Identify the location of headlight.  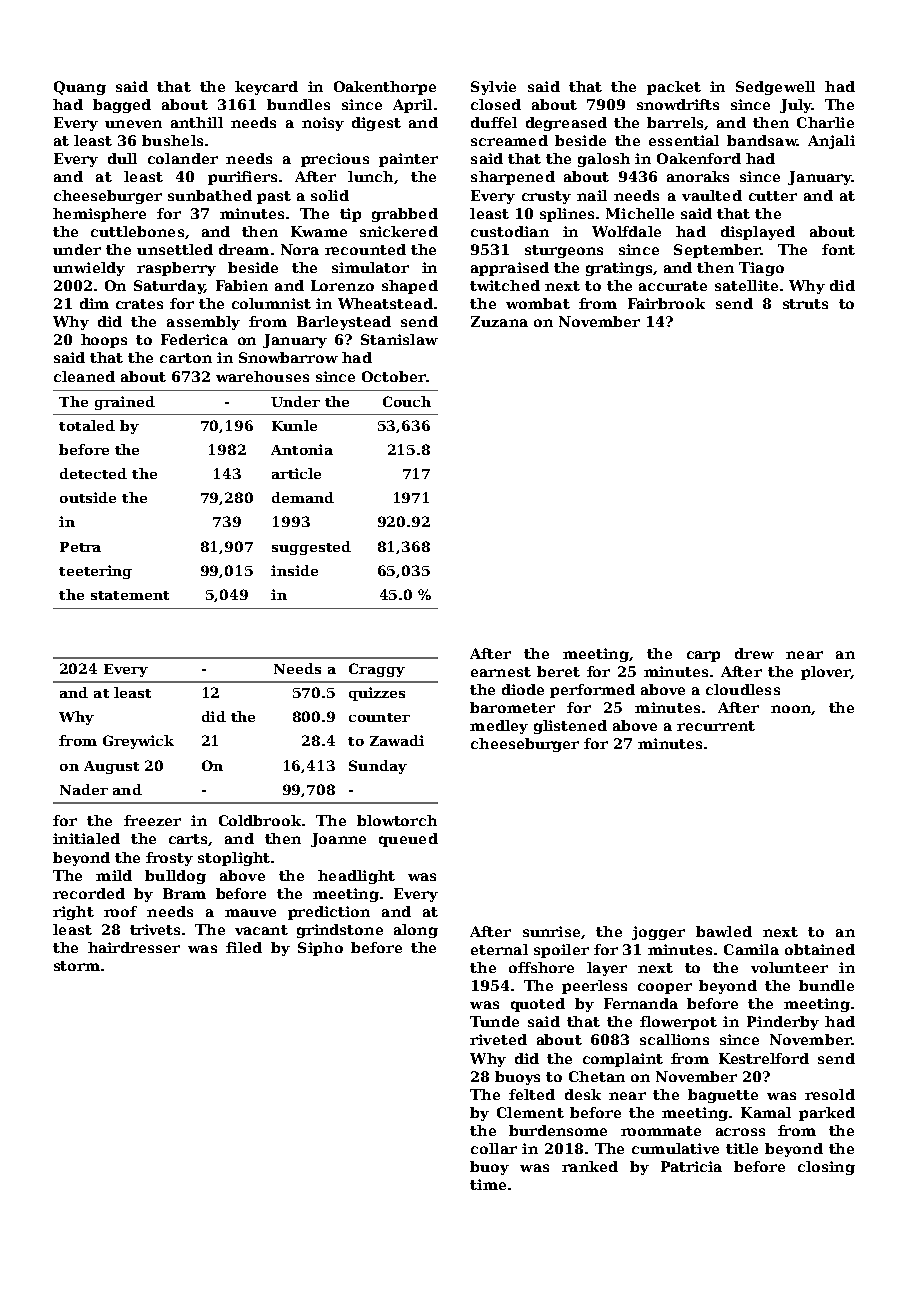
(356, 877).
